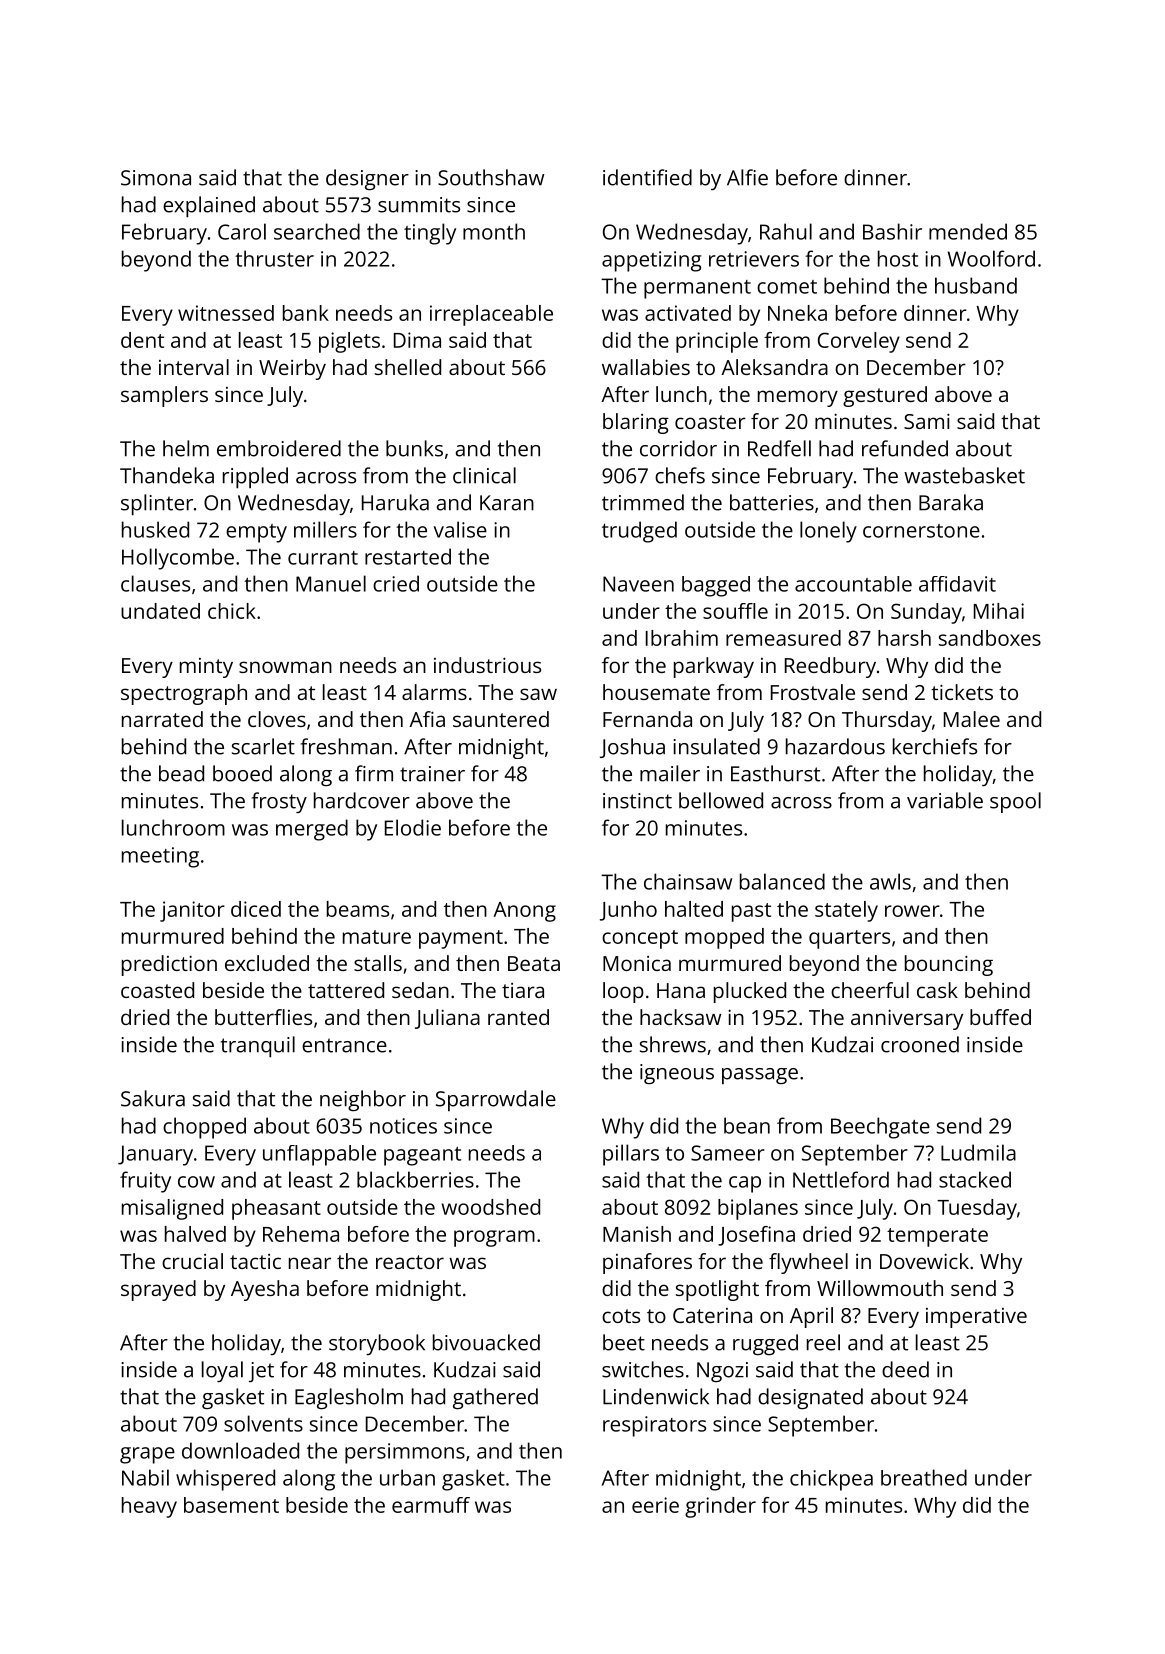  What do you see at coordinates (853, 584) in the document?
I see `accountable` at bounding box center [853, 584].
